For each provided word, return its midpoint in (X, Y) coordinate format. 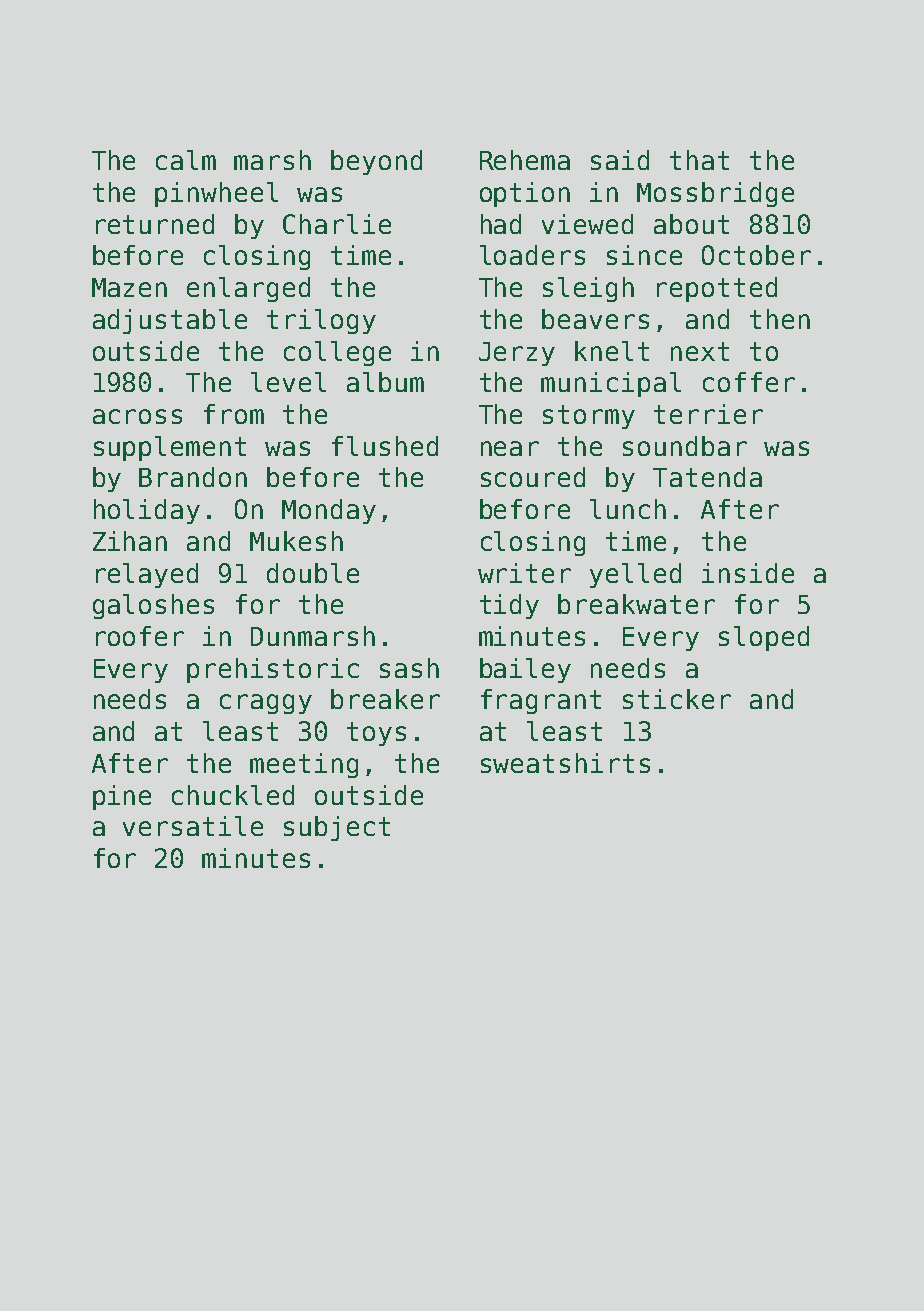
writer (524, 573)
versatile (193, 826)
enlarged (248, 289)
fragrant (541, 701)
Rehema (525, 160)
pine (122, 797)
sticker (677, 699)
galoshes (153, 606)
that (699, 160)
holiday (147, 511)
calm (186, 160)
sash (409, 668)
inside (748, 573)
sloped (764, 638)
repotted (717, 289)
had (501, 224)
